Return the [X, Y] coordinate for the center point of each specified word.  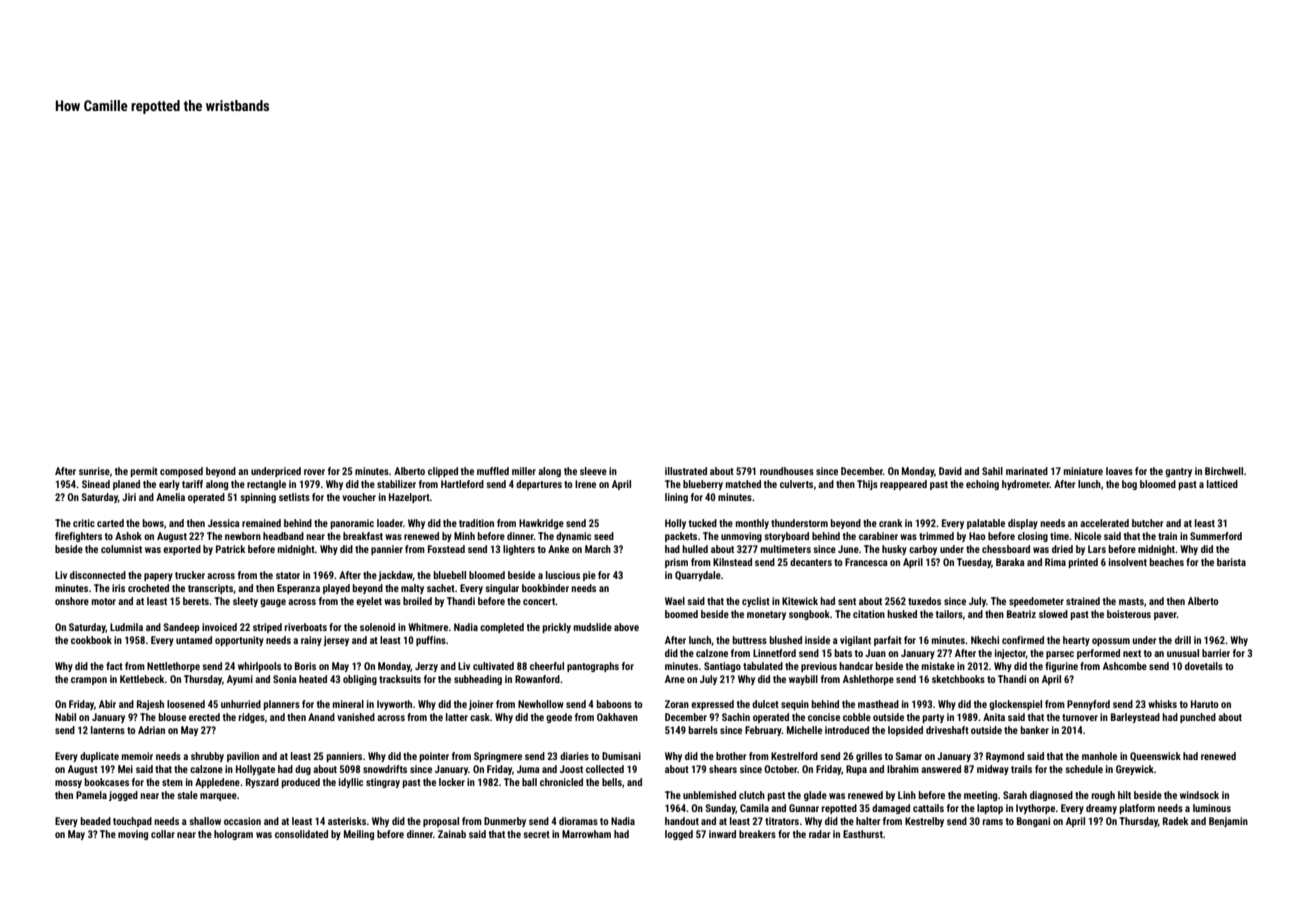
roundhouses [787, 471]
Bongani [1033, 822]
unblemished [709, 795]
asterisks [347, 821]
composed [181, 472]
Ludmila [126, 627]
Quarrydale [698, 576]
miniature [1083, 471]
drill [1183, 640]
